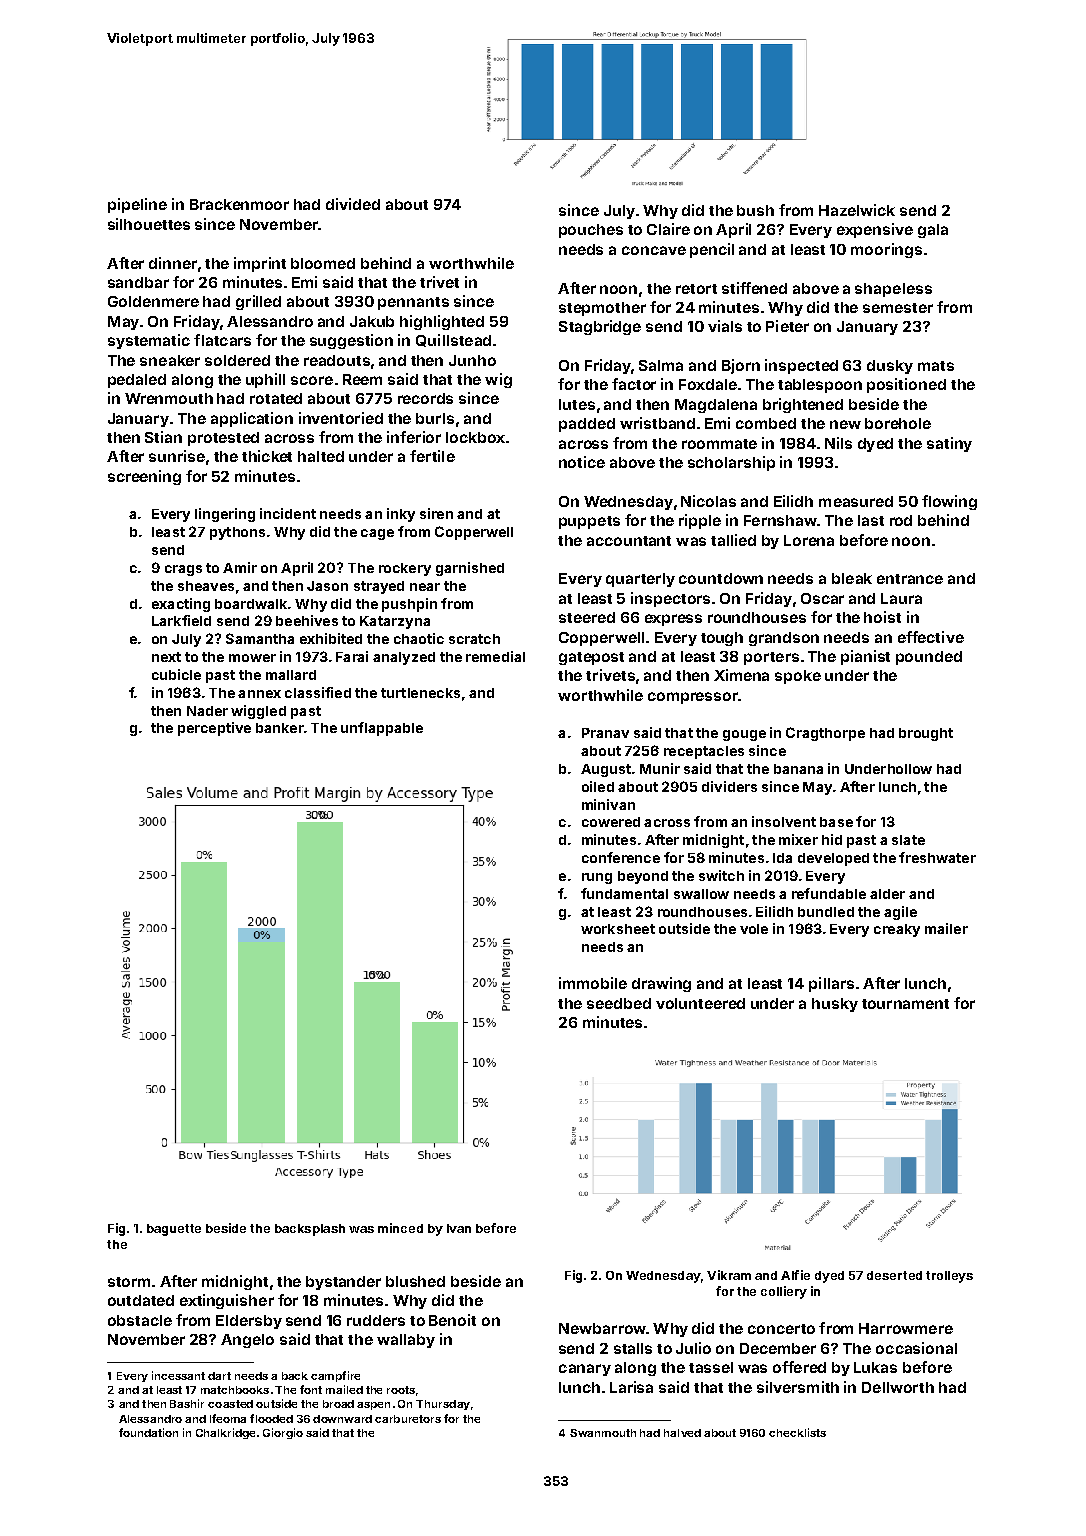 The image size is (1086, 1536). I want to click on Swanmouth, so click(603, 1433).
